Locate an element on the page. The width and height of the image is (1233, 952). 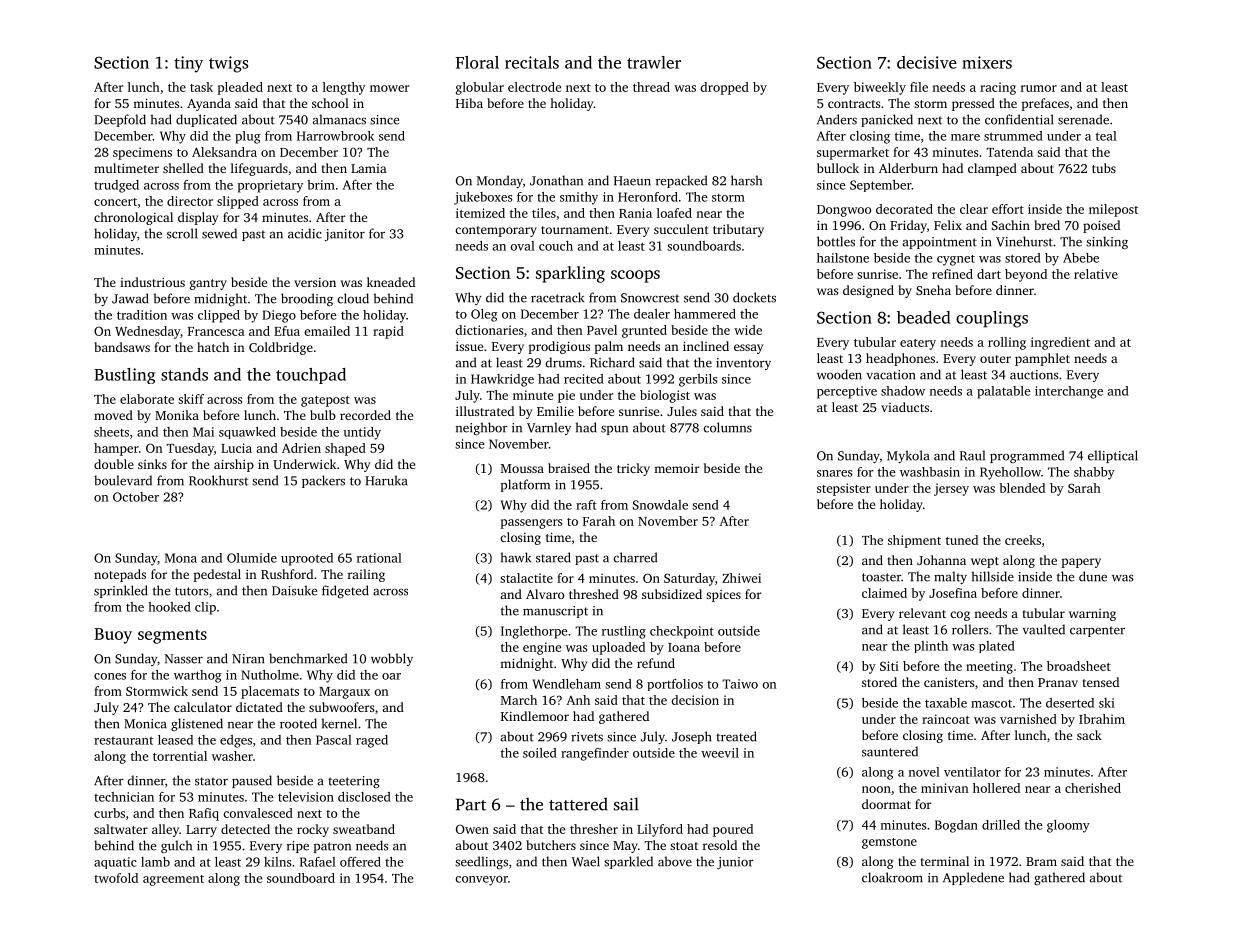
trawler is located at coordinates (654, 62).
